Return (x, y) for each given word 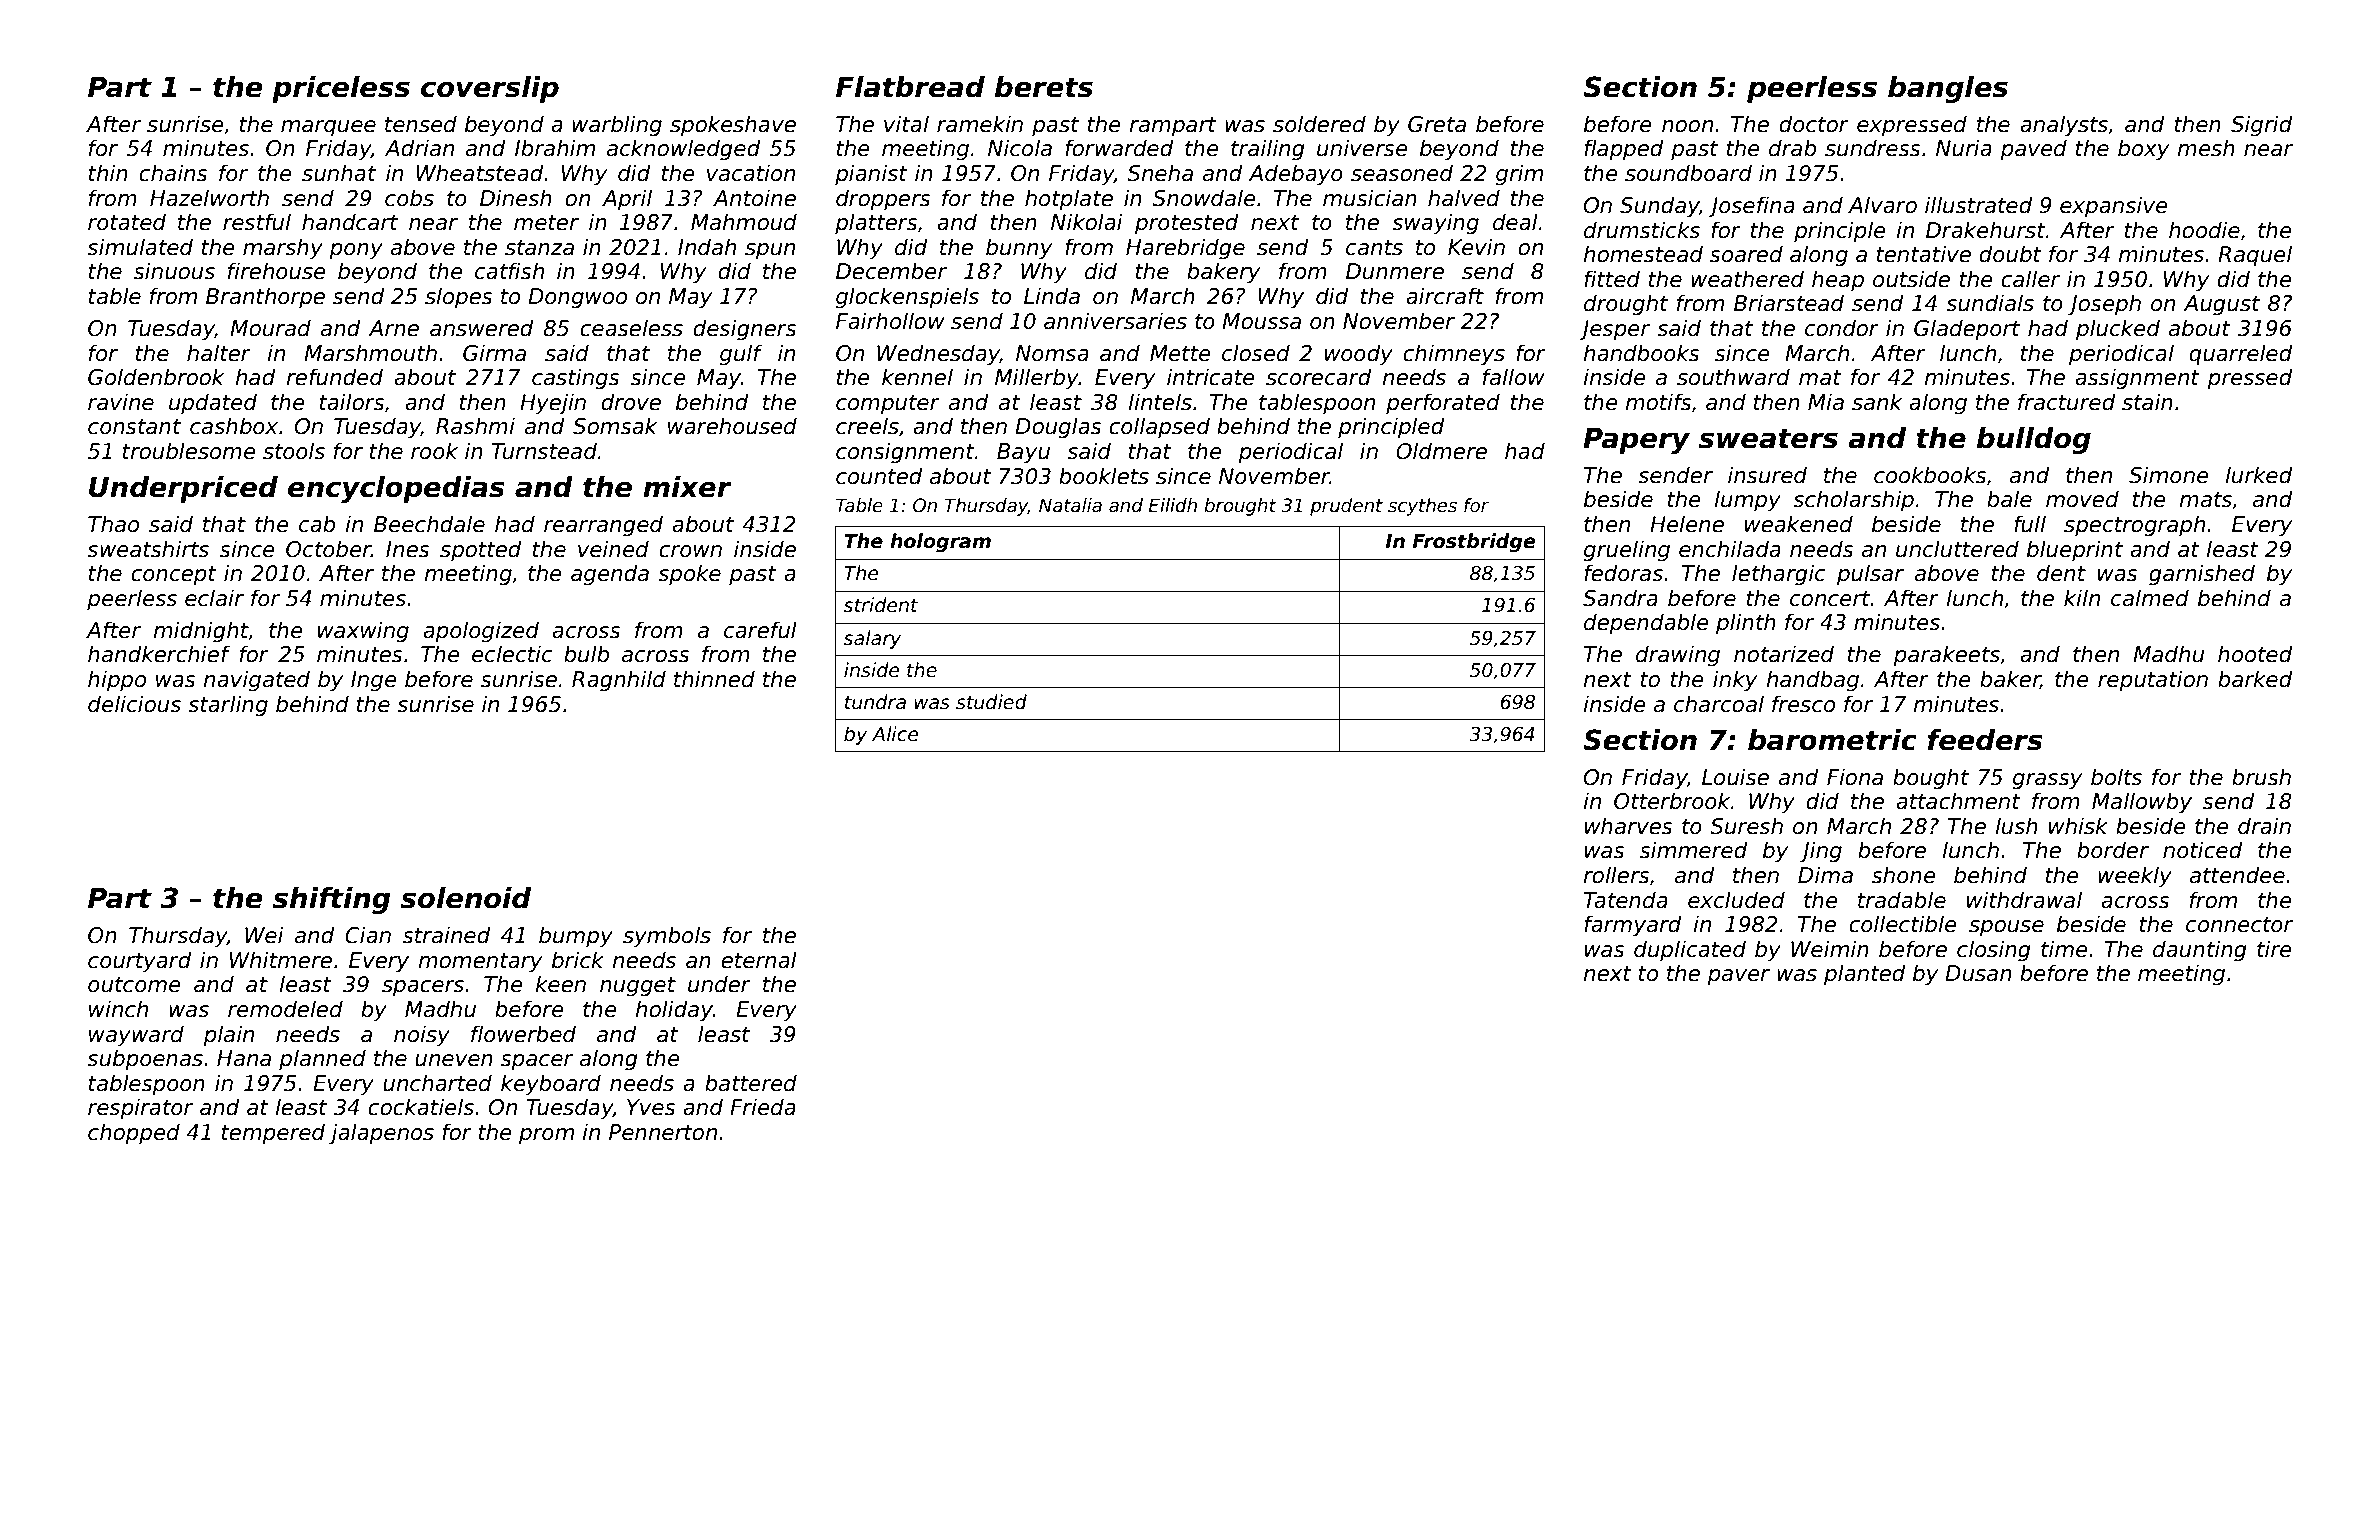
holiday (674, 1011)
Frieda (763, 1107)
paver (1738, 977)
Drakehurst (1986, 230)
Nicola (1020, 148)
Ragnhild (619, 681)
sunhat (339, 173)
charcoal (1719, 704)
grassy (2047, 781)
